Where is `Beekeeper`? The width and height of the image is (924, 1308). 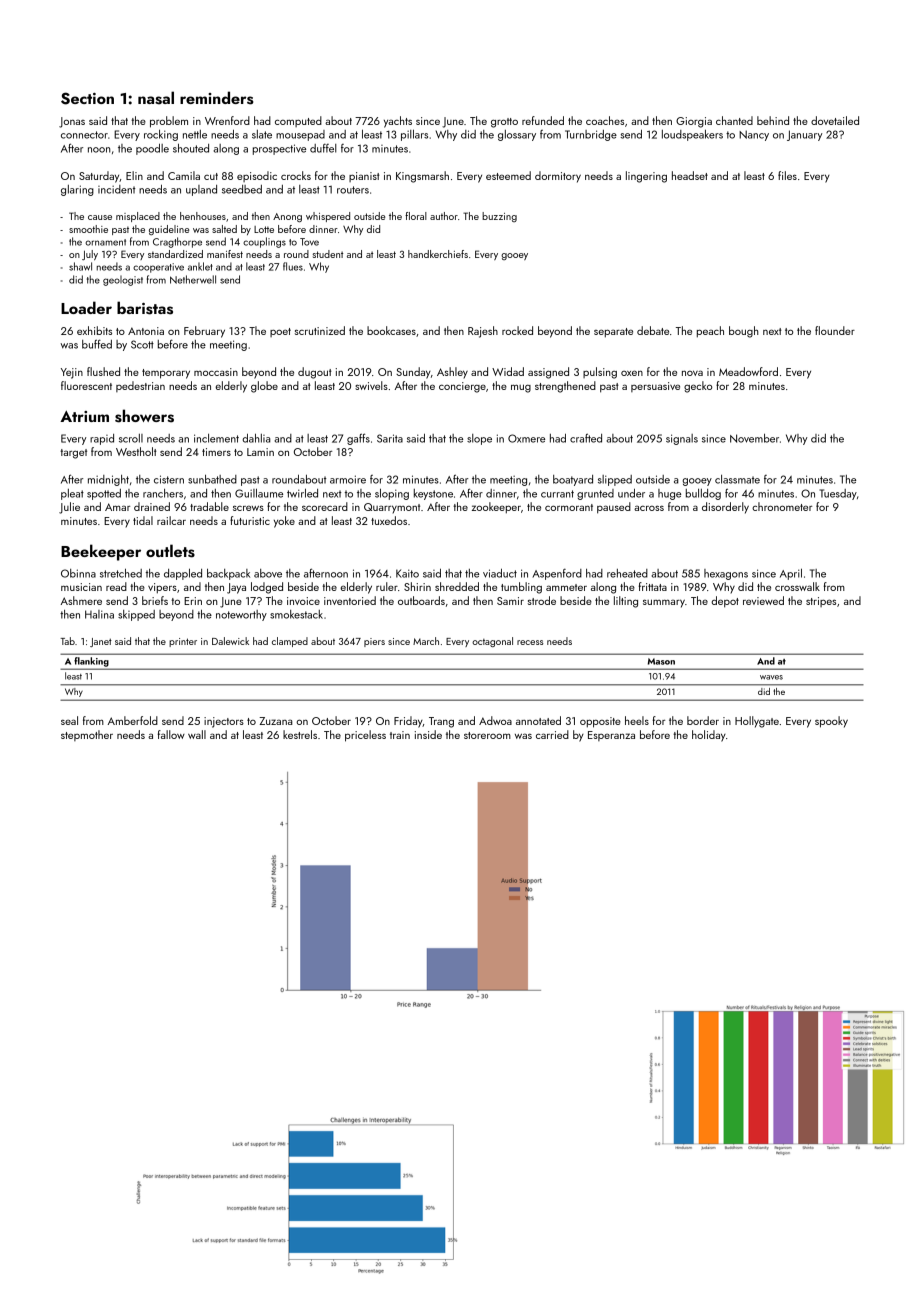 Beekeeper is located at coordinates (101, 552).
